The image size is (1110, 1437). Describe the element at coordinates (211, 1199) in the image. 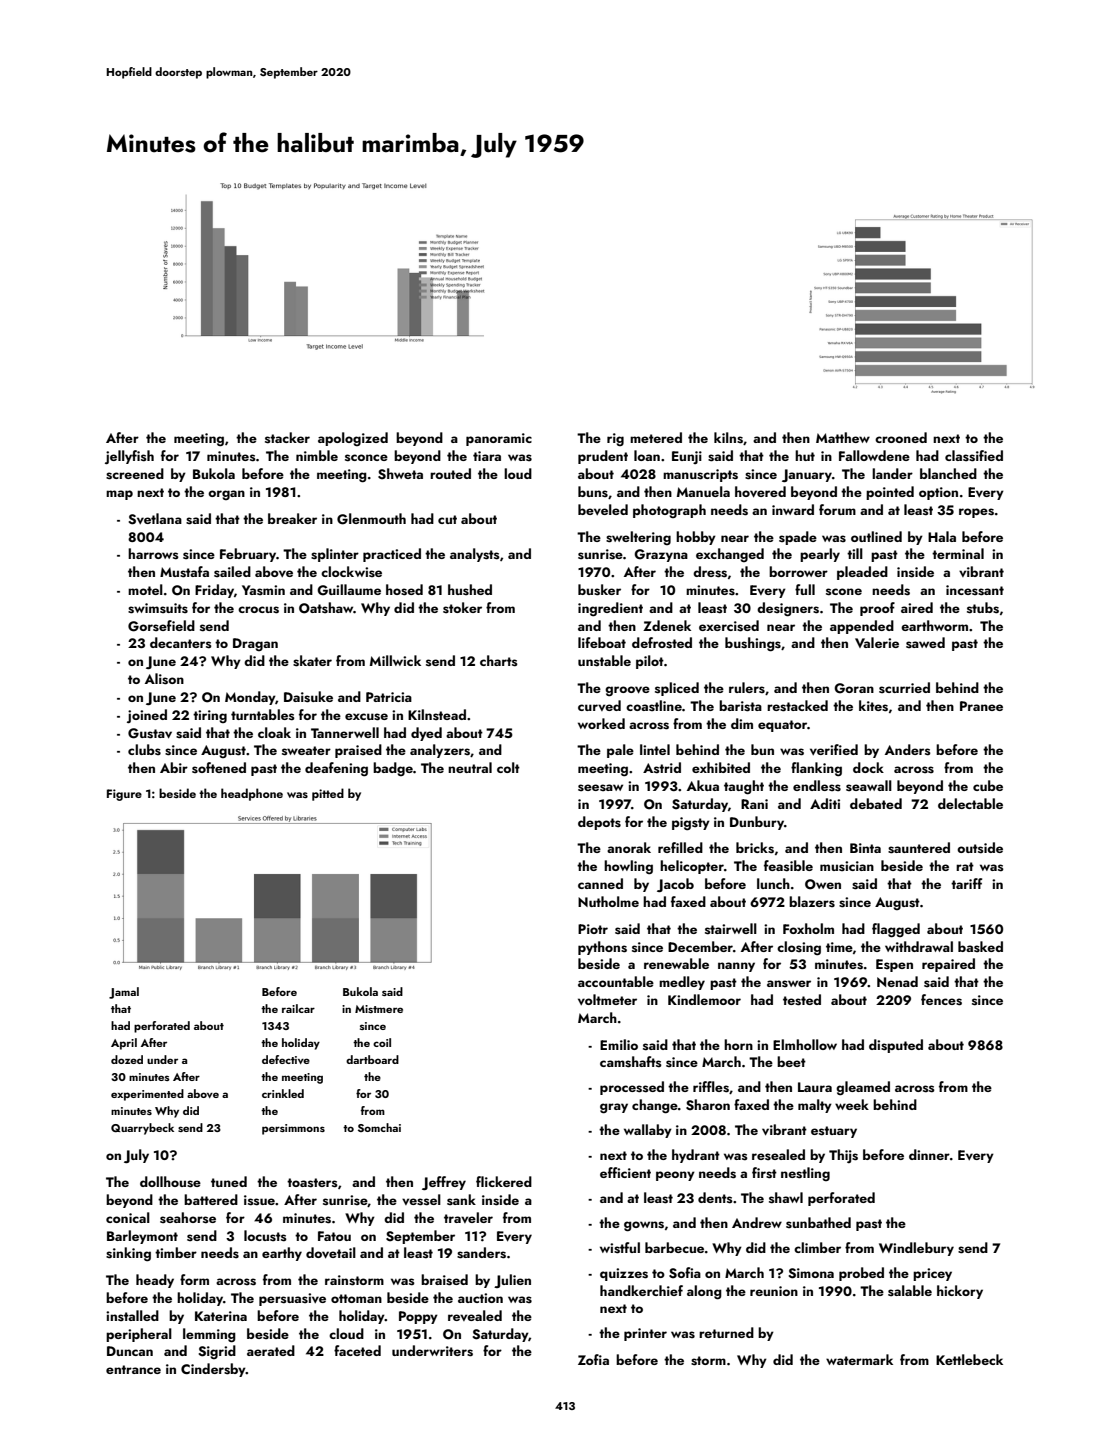

I see `battered` at that location.
